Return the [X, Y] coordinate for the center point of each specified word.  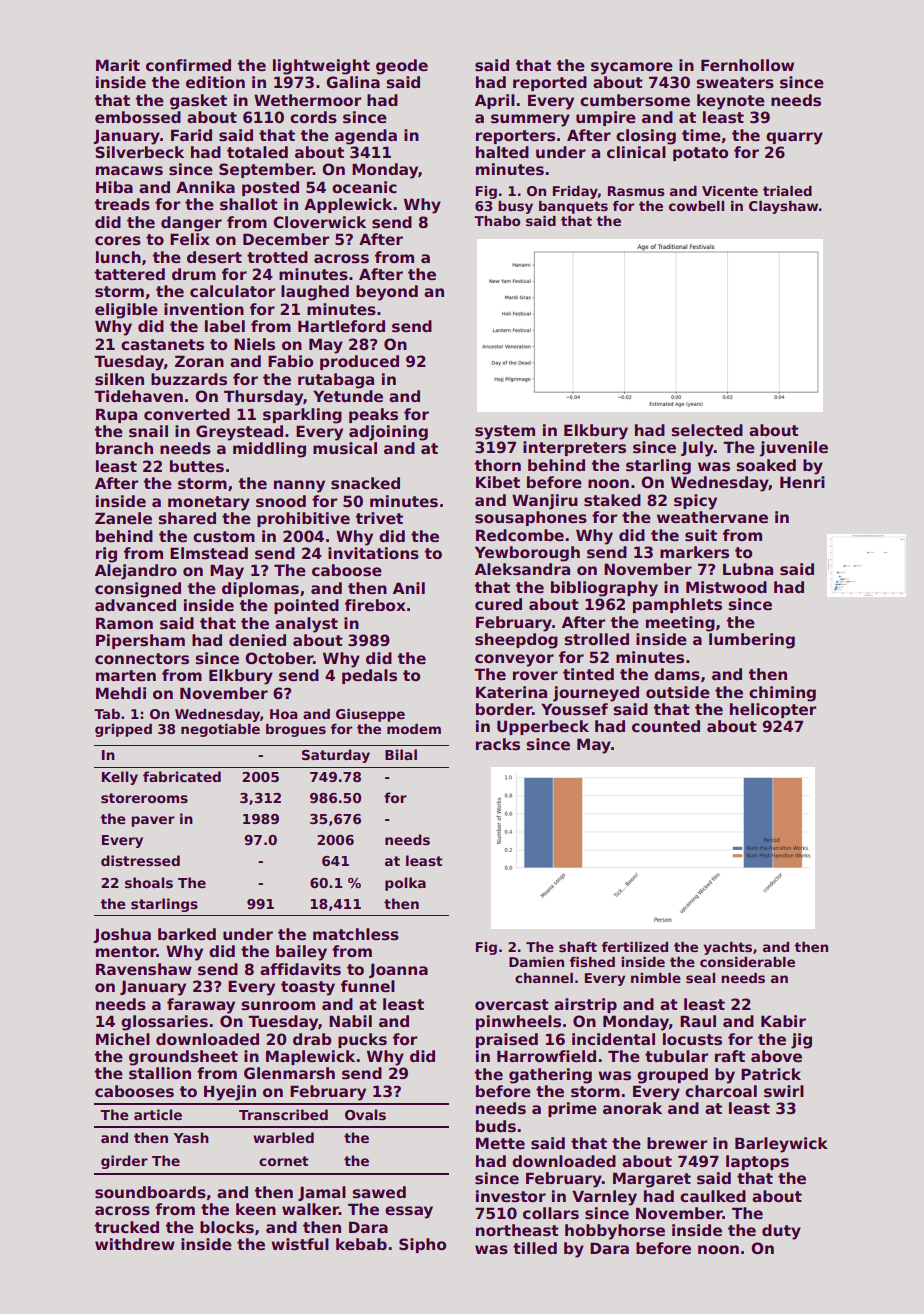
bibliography [604, 589]
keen [256, 1209]
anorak [632, 1108]
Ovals [365, 1114]
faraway [201, 1006]
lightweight [321, 67]
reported [550, 83]
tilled [535, 1248]
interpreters [574, 448]
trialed [787, 191]
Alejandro [136, 572]
